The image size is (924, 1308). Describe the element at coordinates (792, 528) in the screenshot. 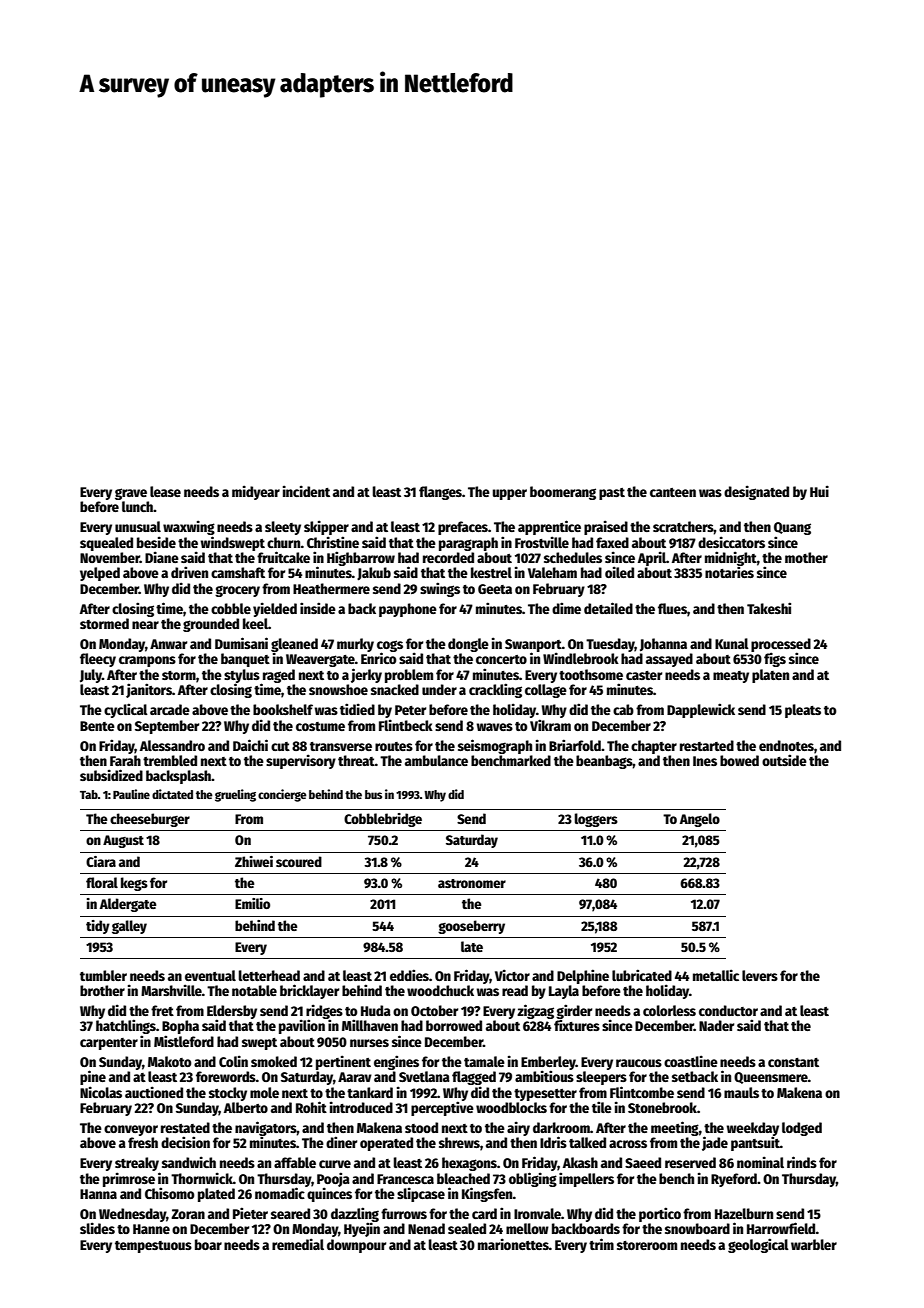

I see `Quang` at that location.
